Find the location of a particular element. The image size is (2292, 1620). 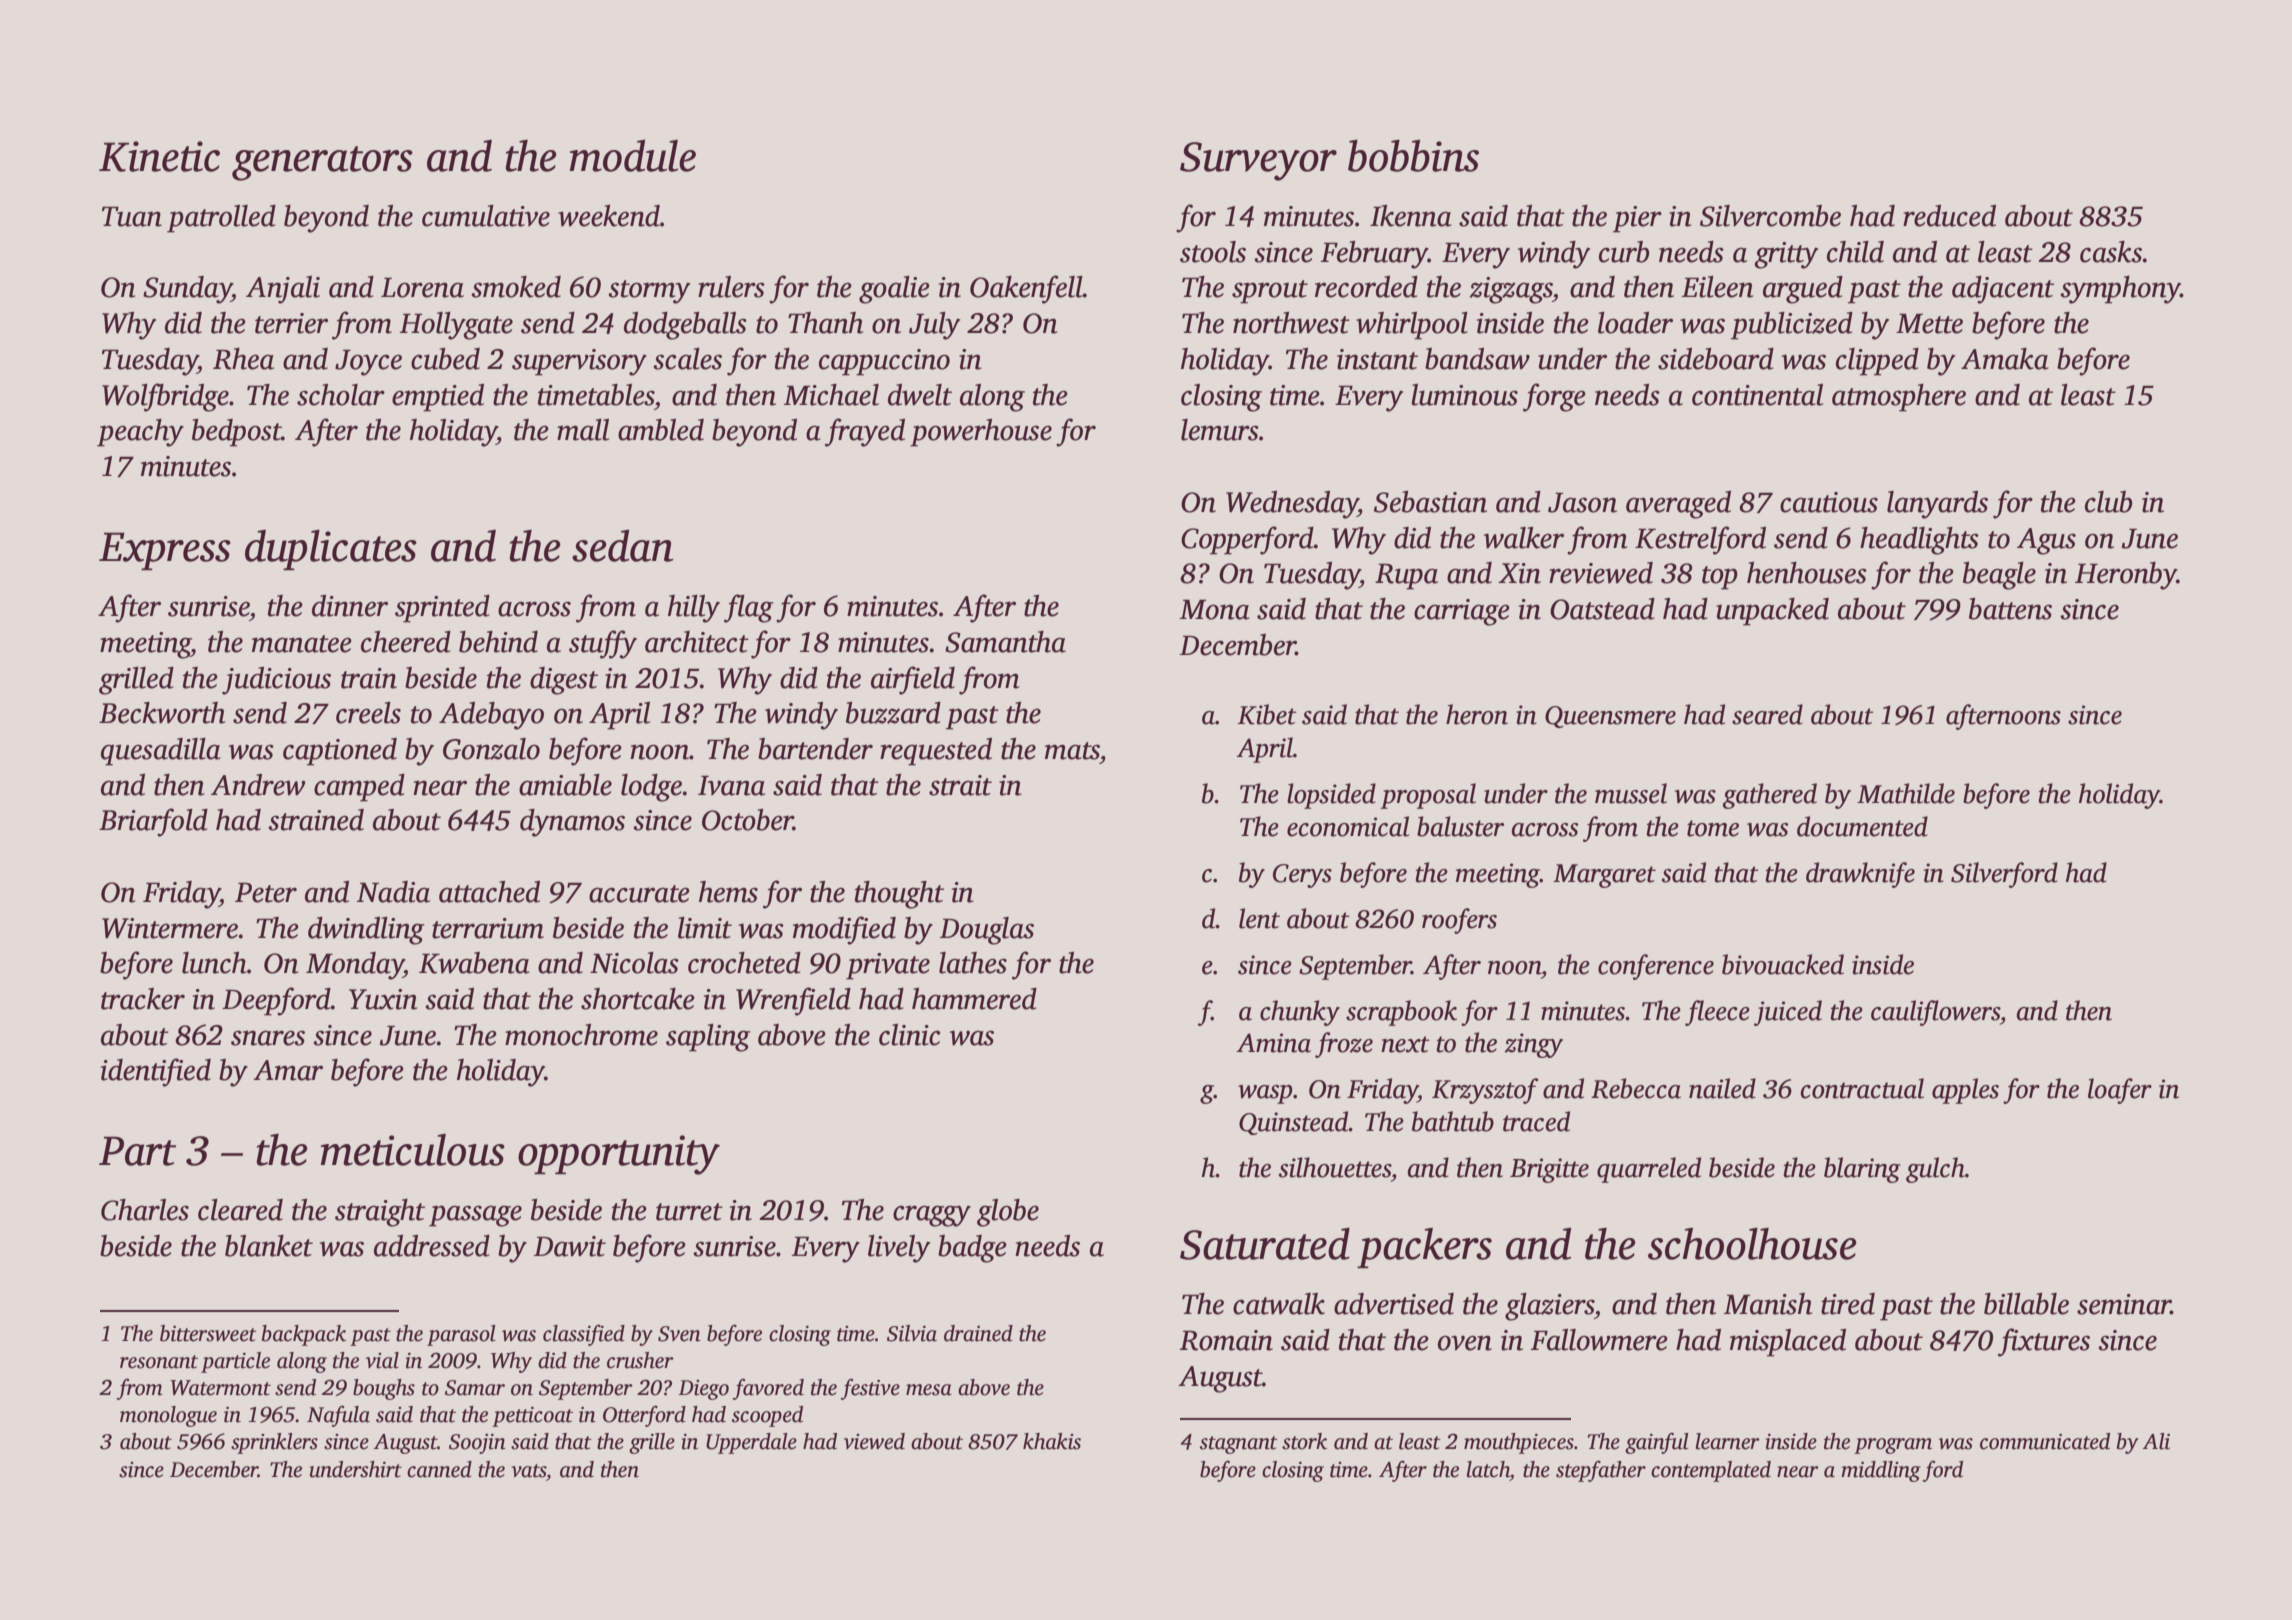

learner is located at coordinates (1728, 1441).
